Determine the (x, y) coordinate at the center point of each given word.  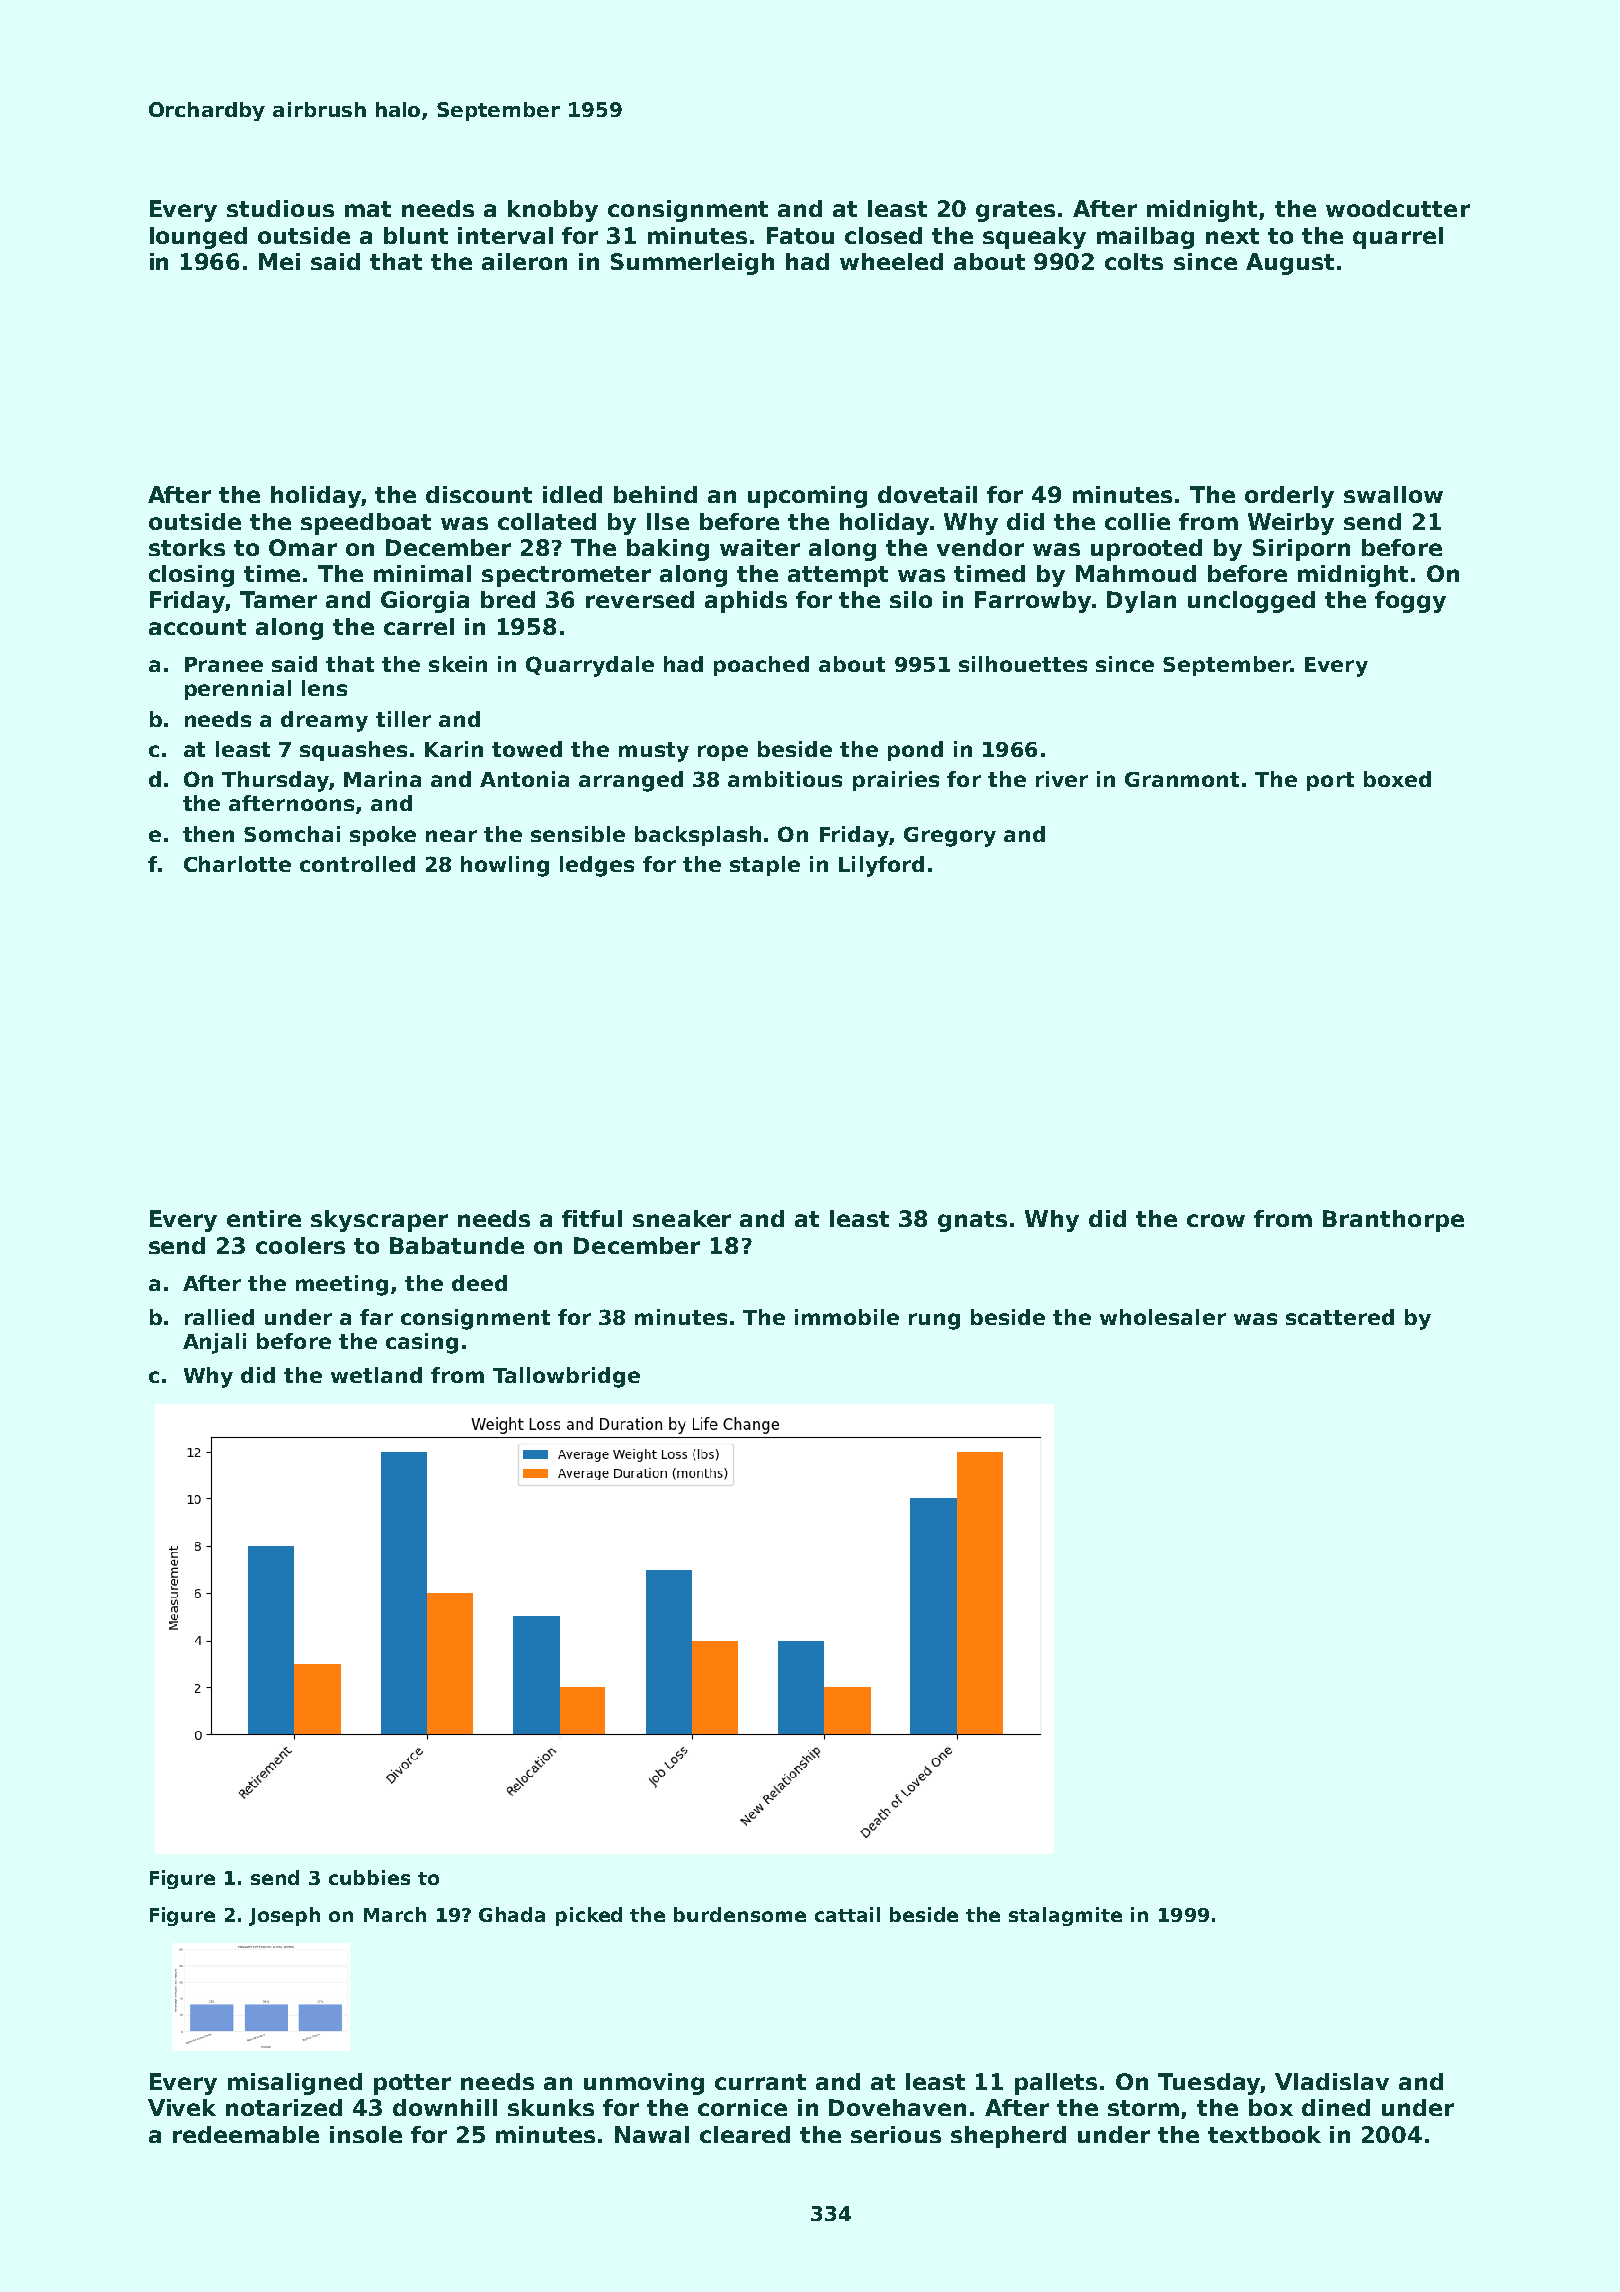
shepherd (1008, 2137)
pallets (1056, 2084)
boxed (1397, 779)
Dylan (1141, 602)
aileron (524, 261)
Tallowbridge (566, 1377)
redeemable (246, 2134)
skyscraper (379, 1221)
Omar (303, 547)
